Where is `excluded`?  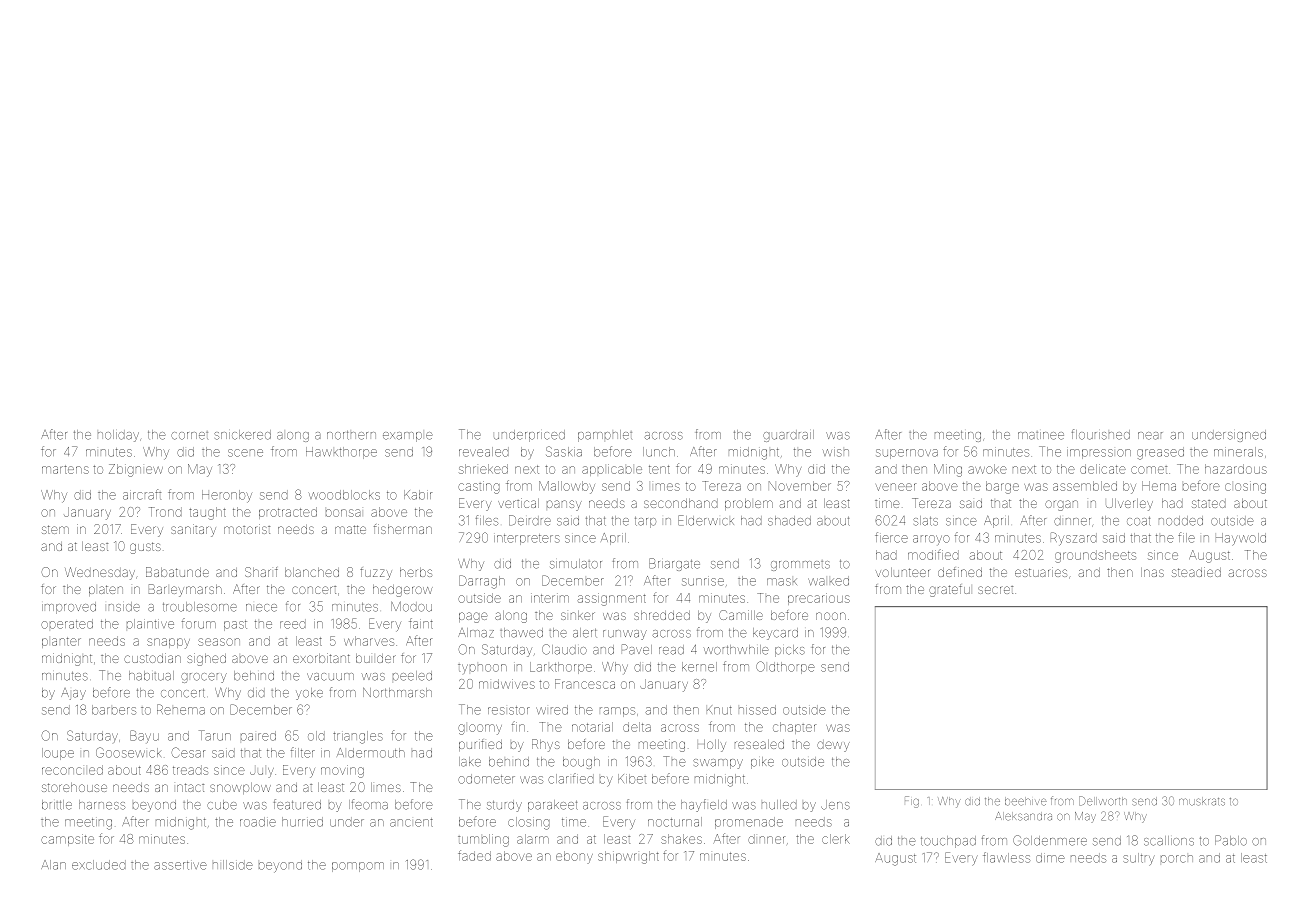
excluded is located at coordinates (99, 865).
